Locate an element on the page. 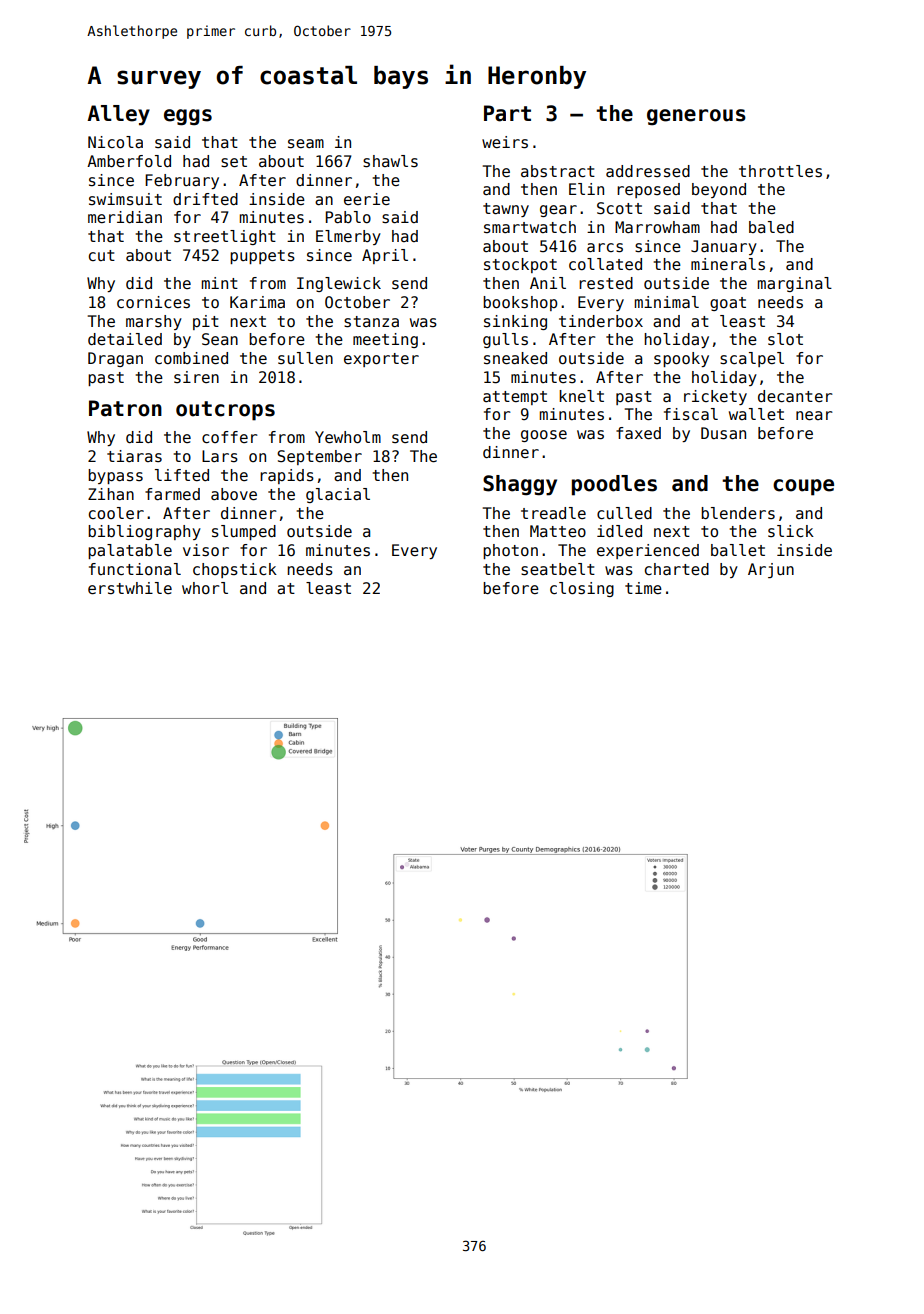 The image size is (924, 1314). Part is located at coordinates (507, 113).
